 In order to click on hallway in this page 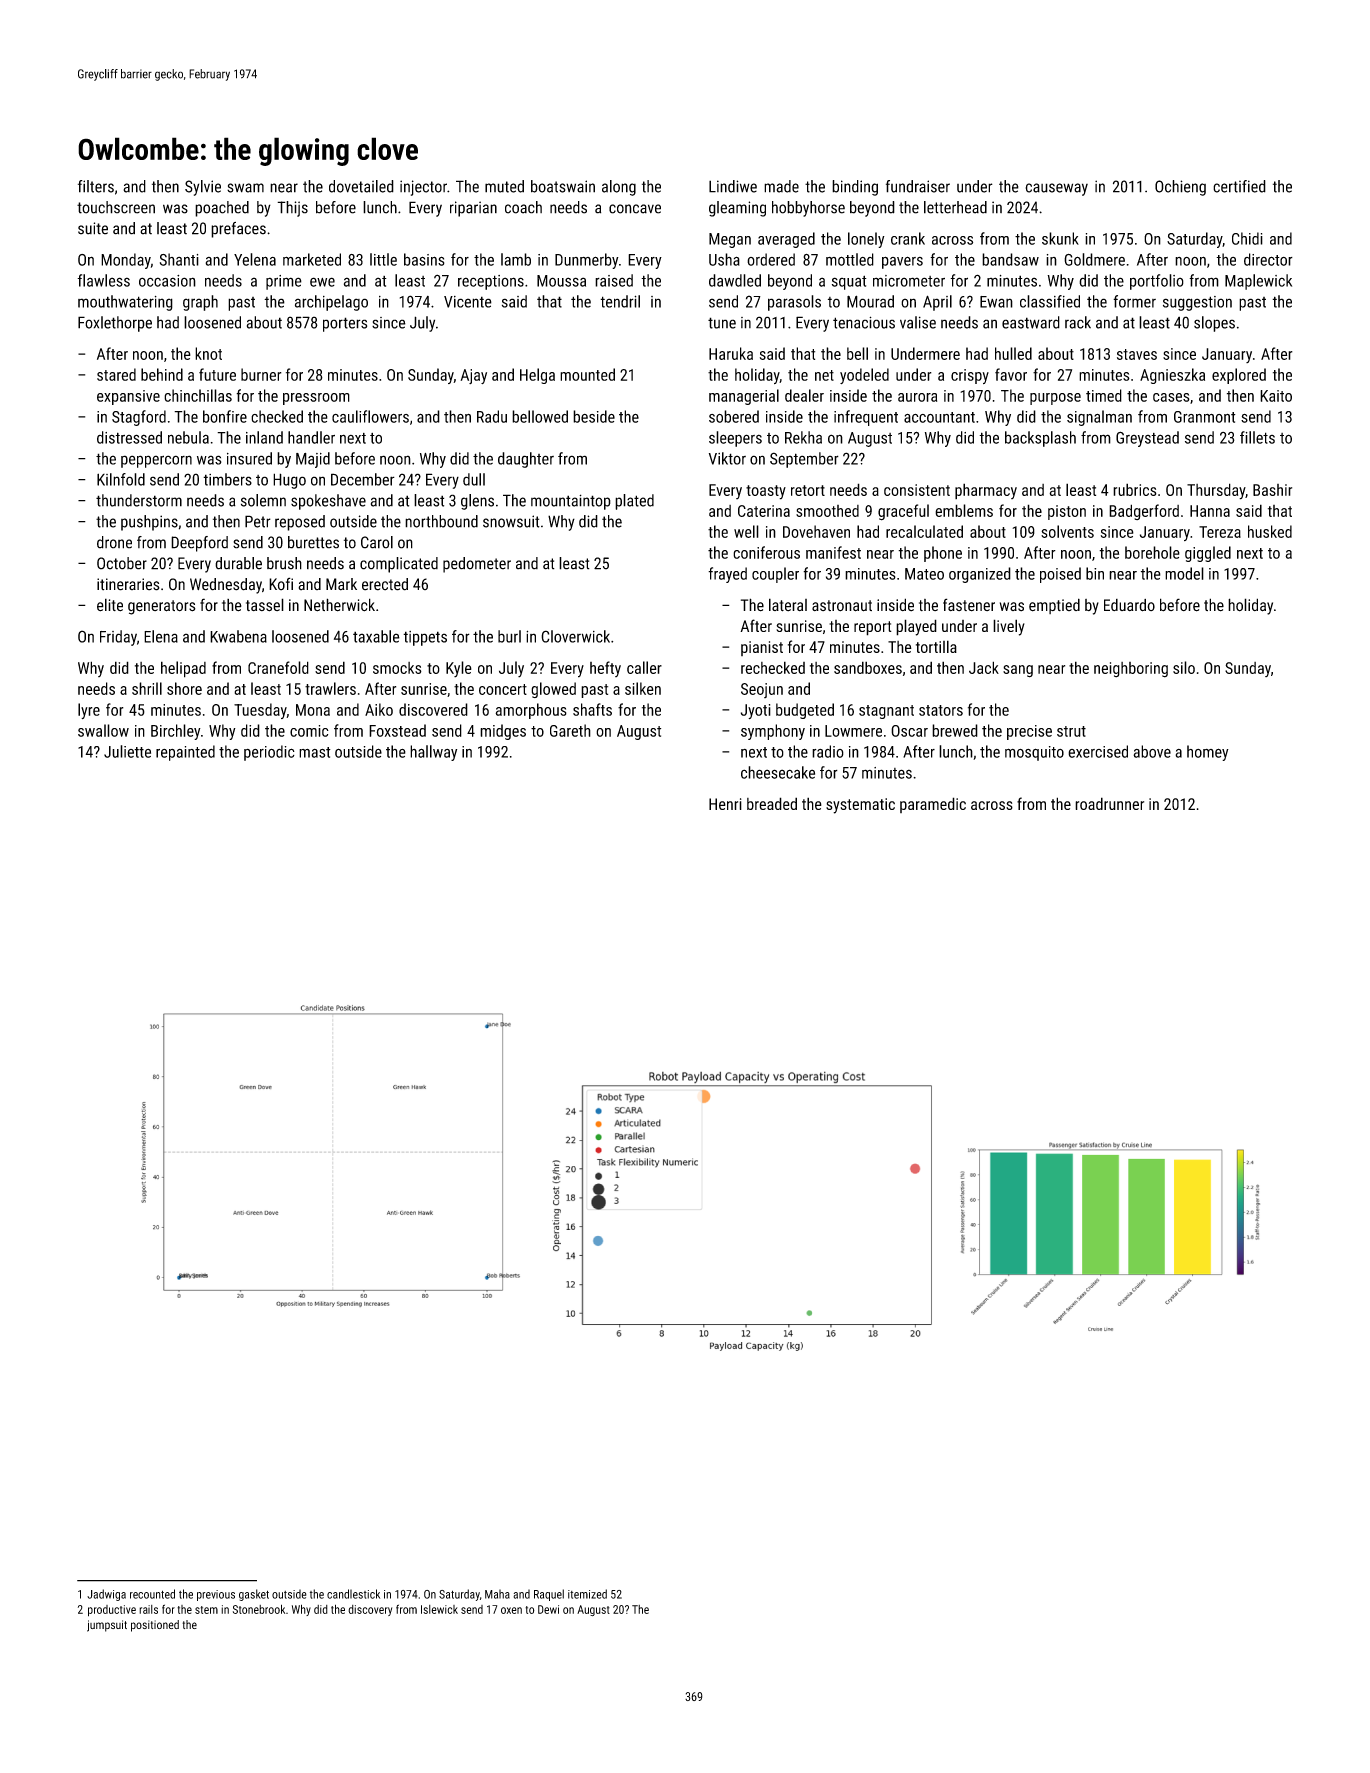, I will do `click(433, 753)`.
